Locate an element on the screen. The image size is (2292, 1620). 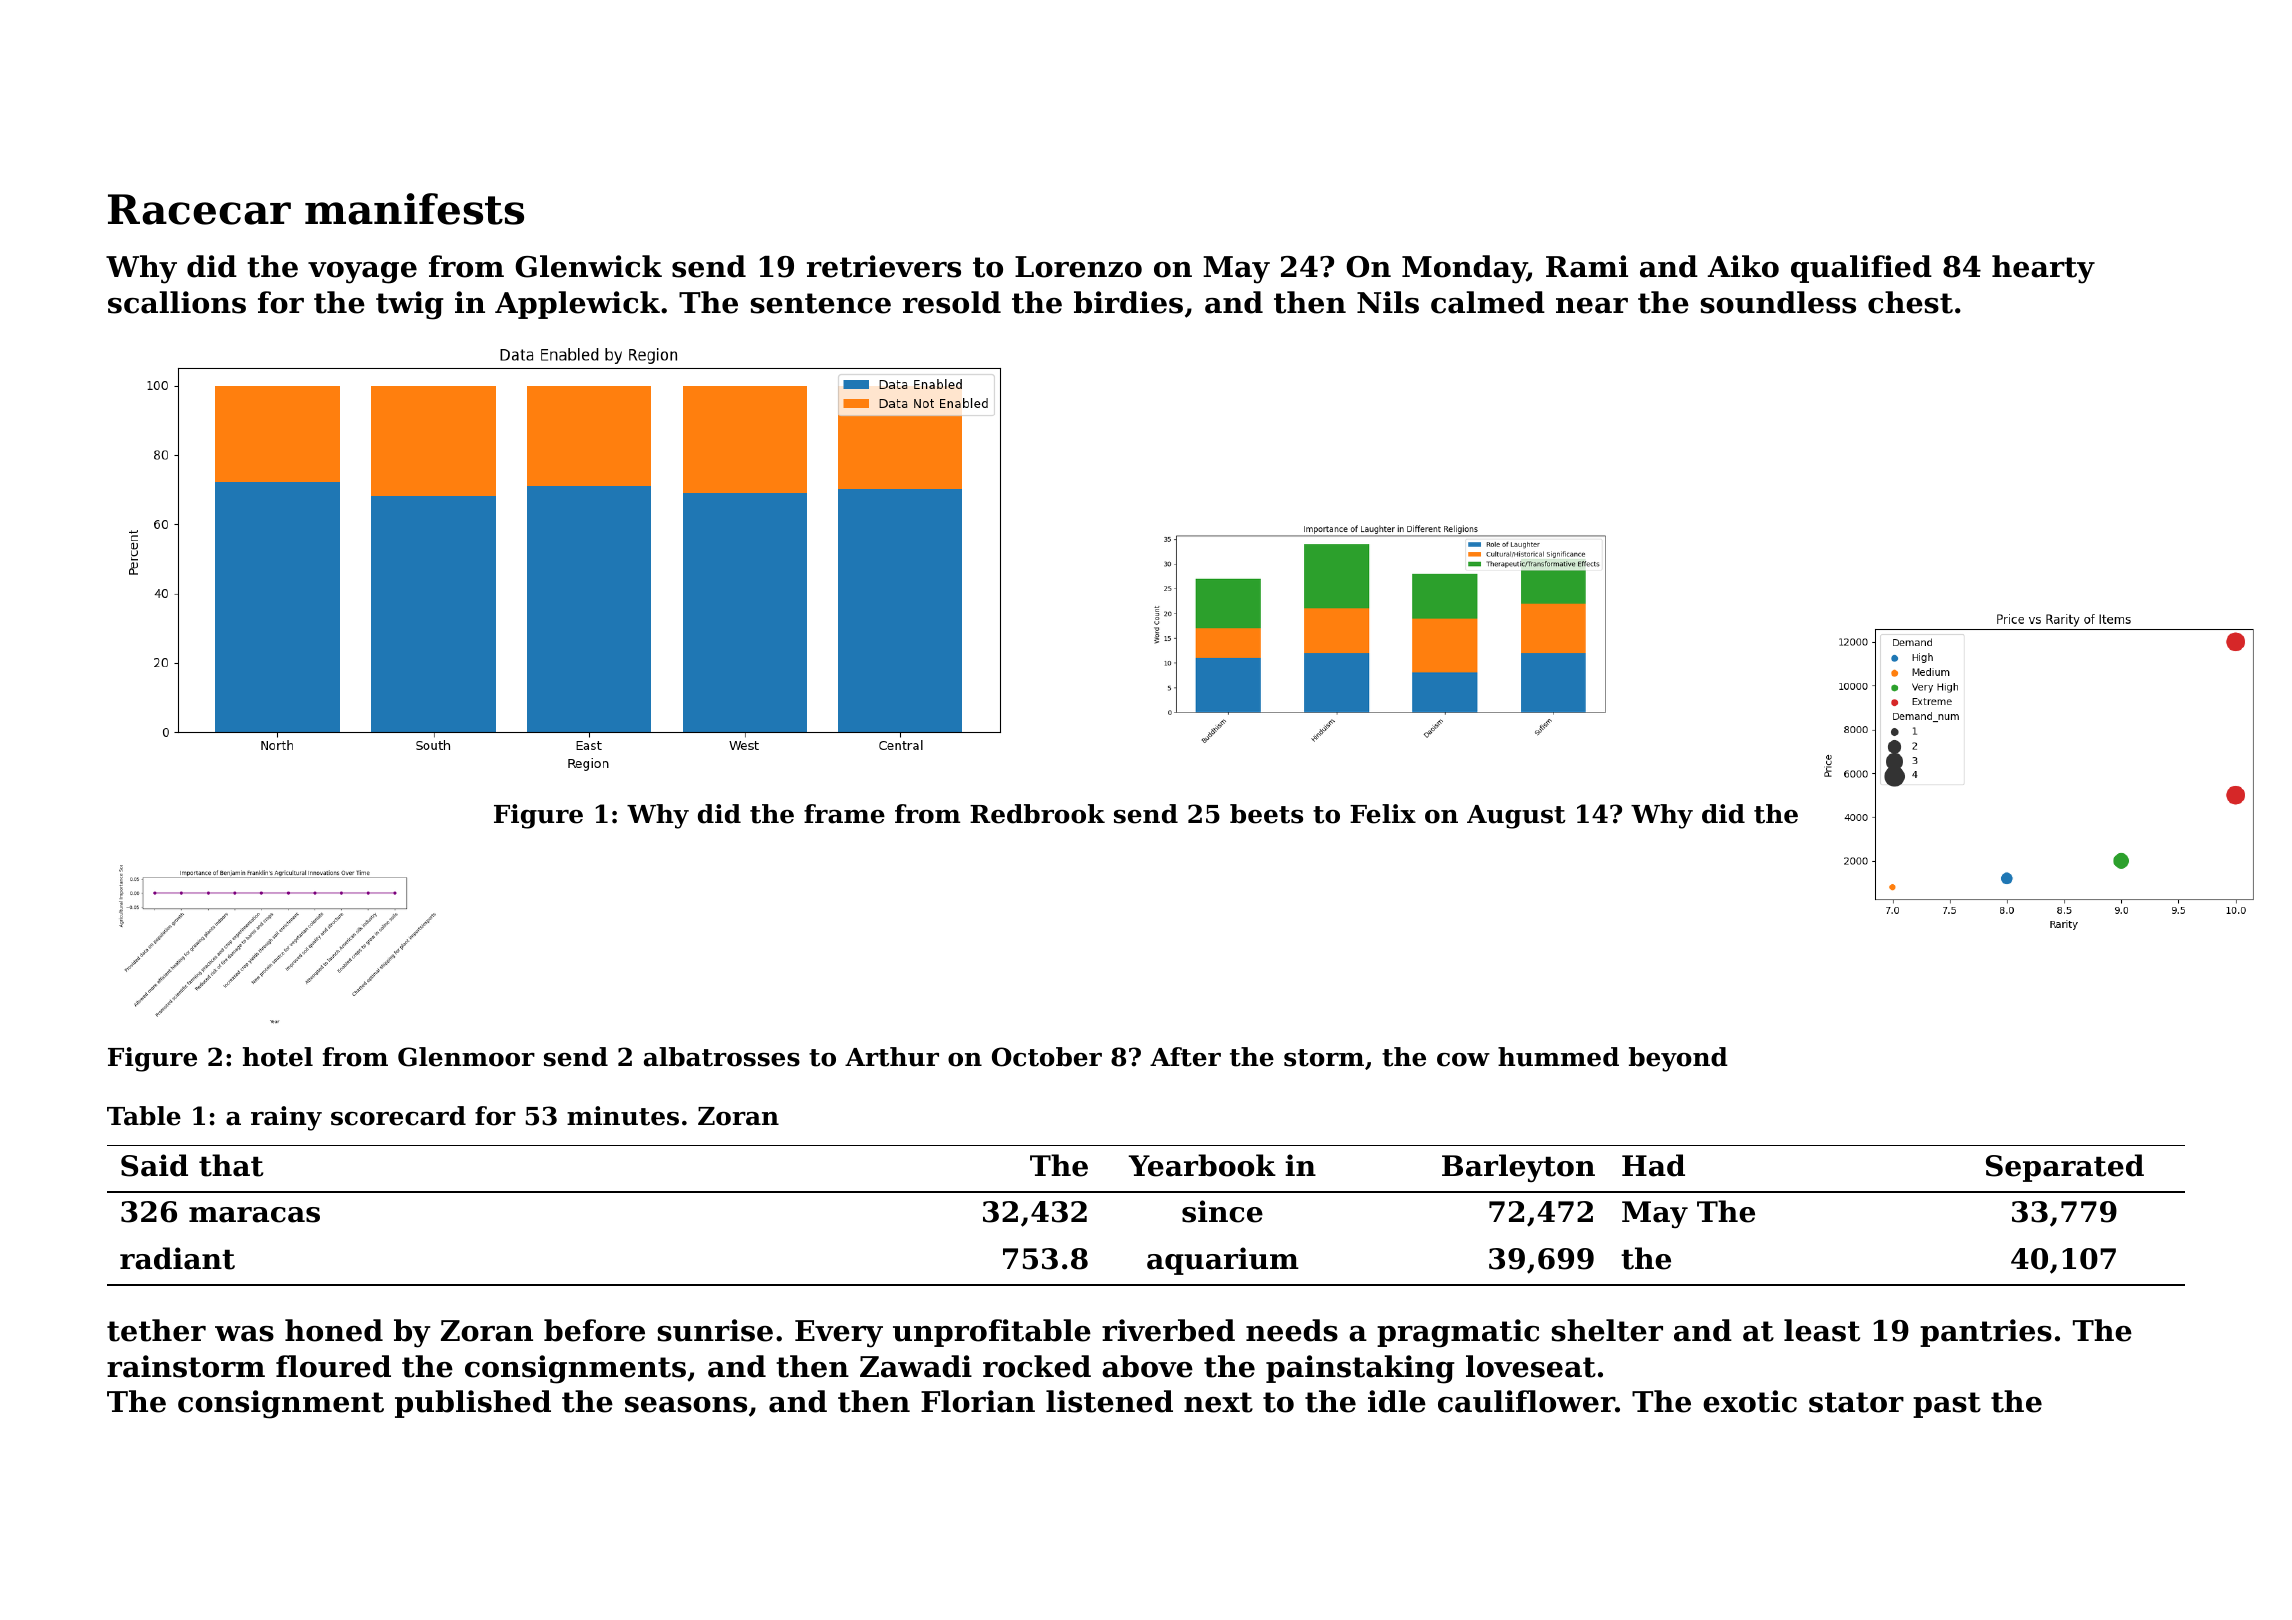
near is located at coordinates (1592, 306).
